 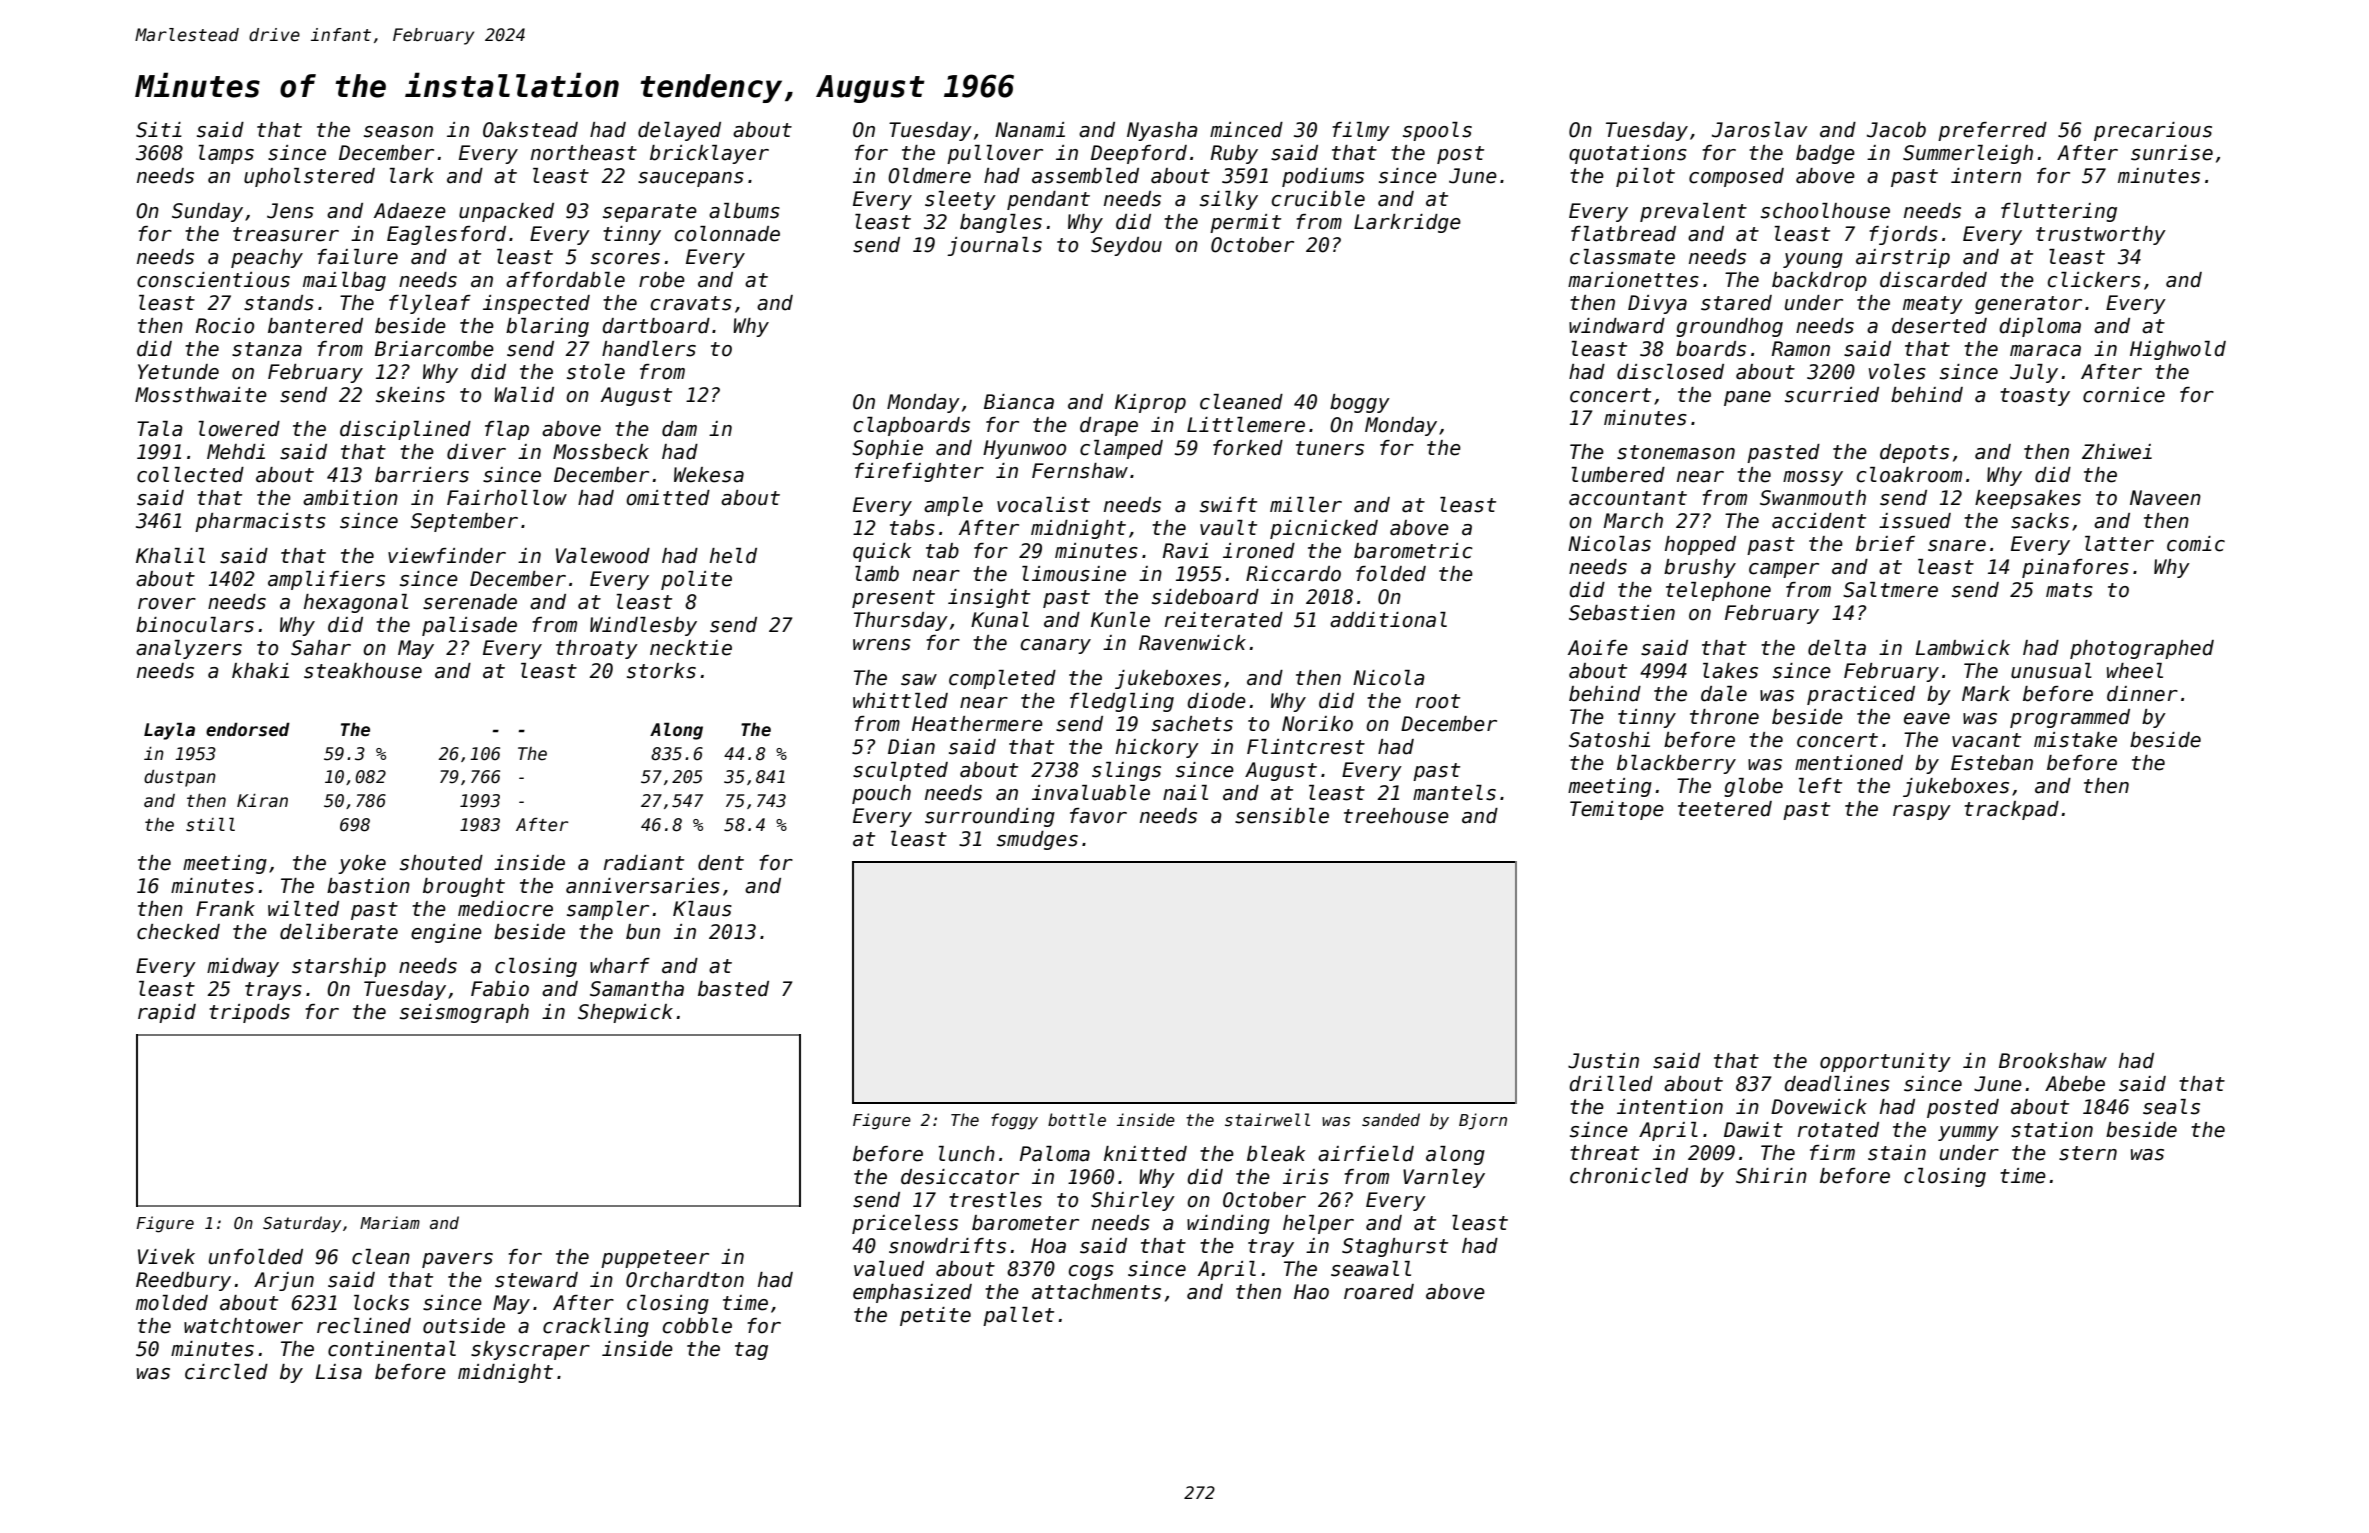 I want to click on sachets, so click(x=1192, y=724).
